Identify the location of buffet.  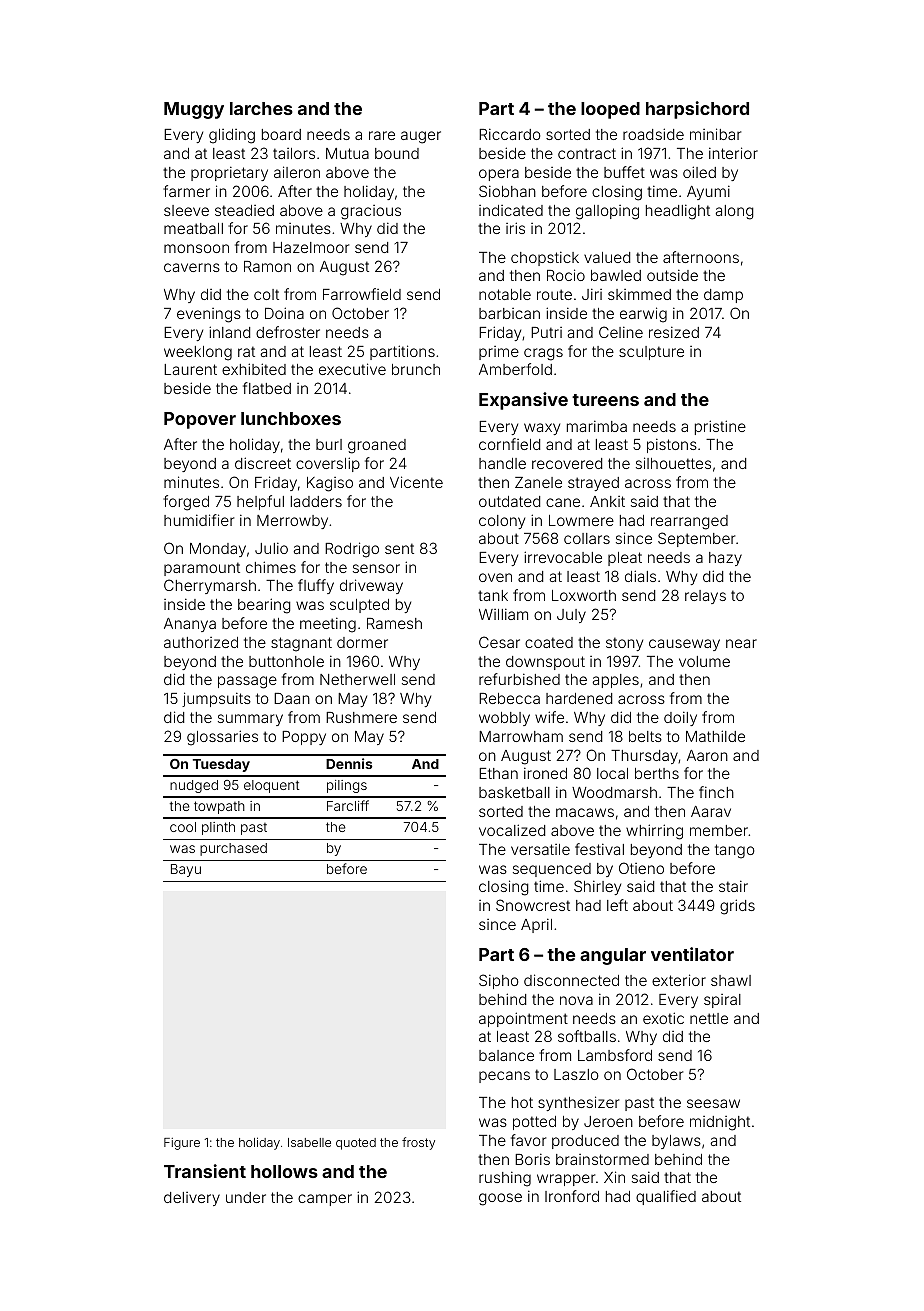
(624, 172).
